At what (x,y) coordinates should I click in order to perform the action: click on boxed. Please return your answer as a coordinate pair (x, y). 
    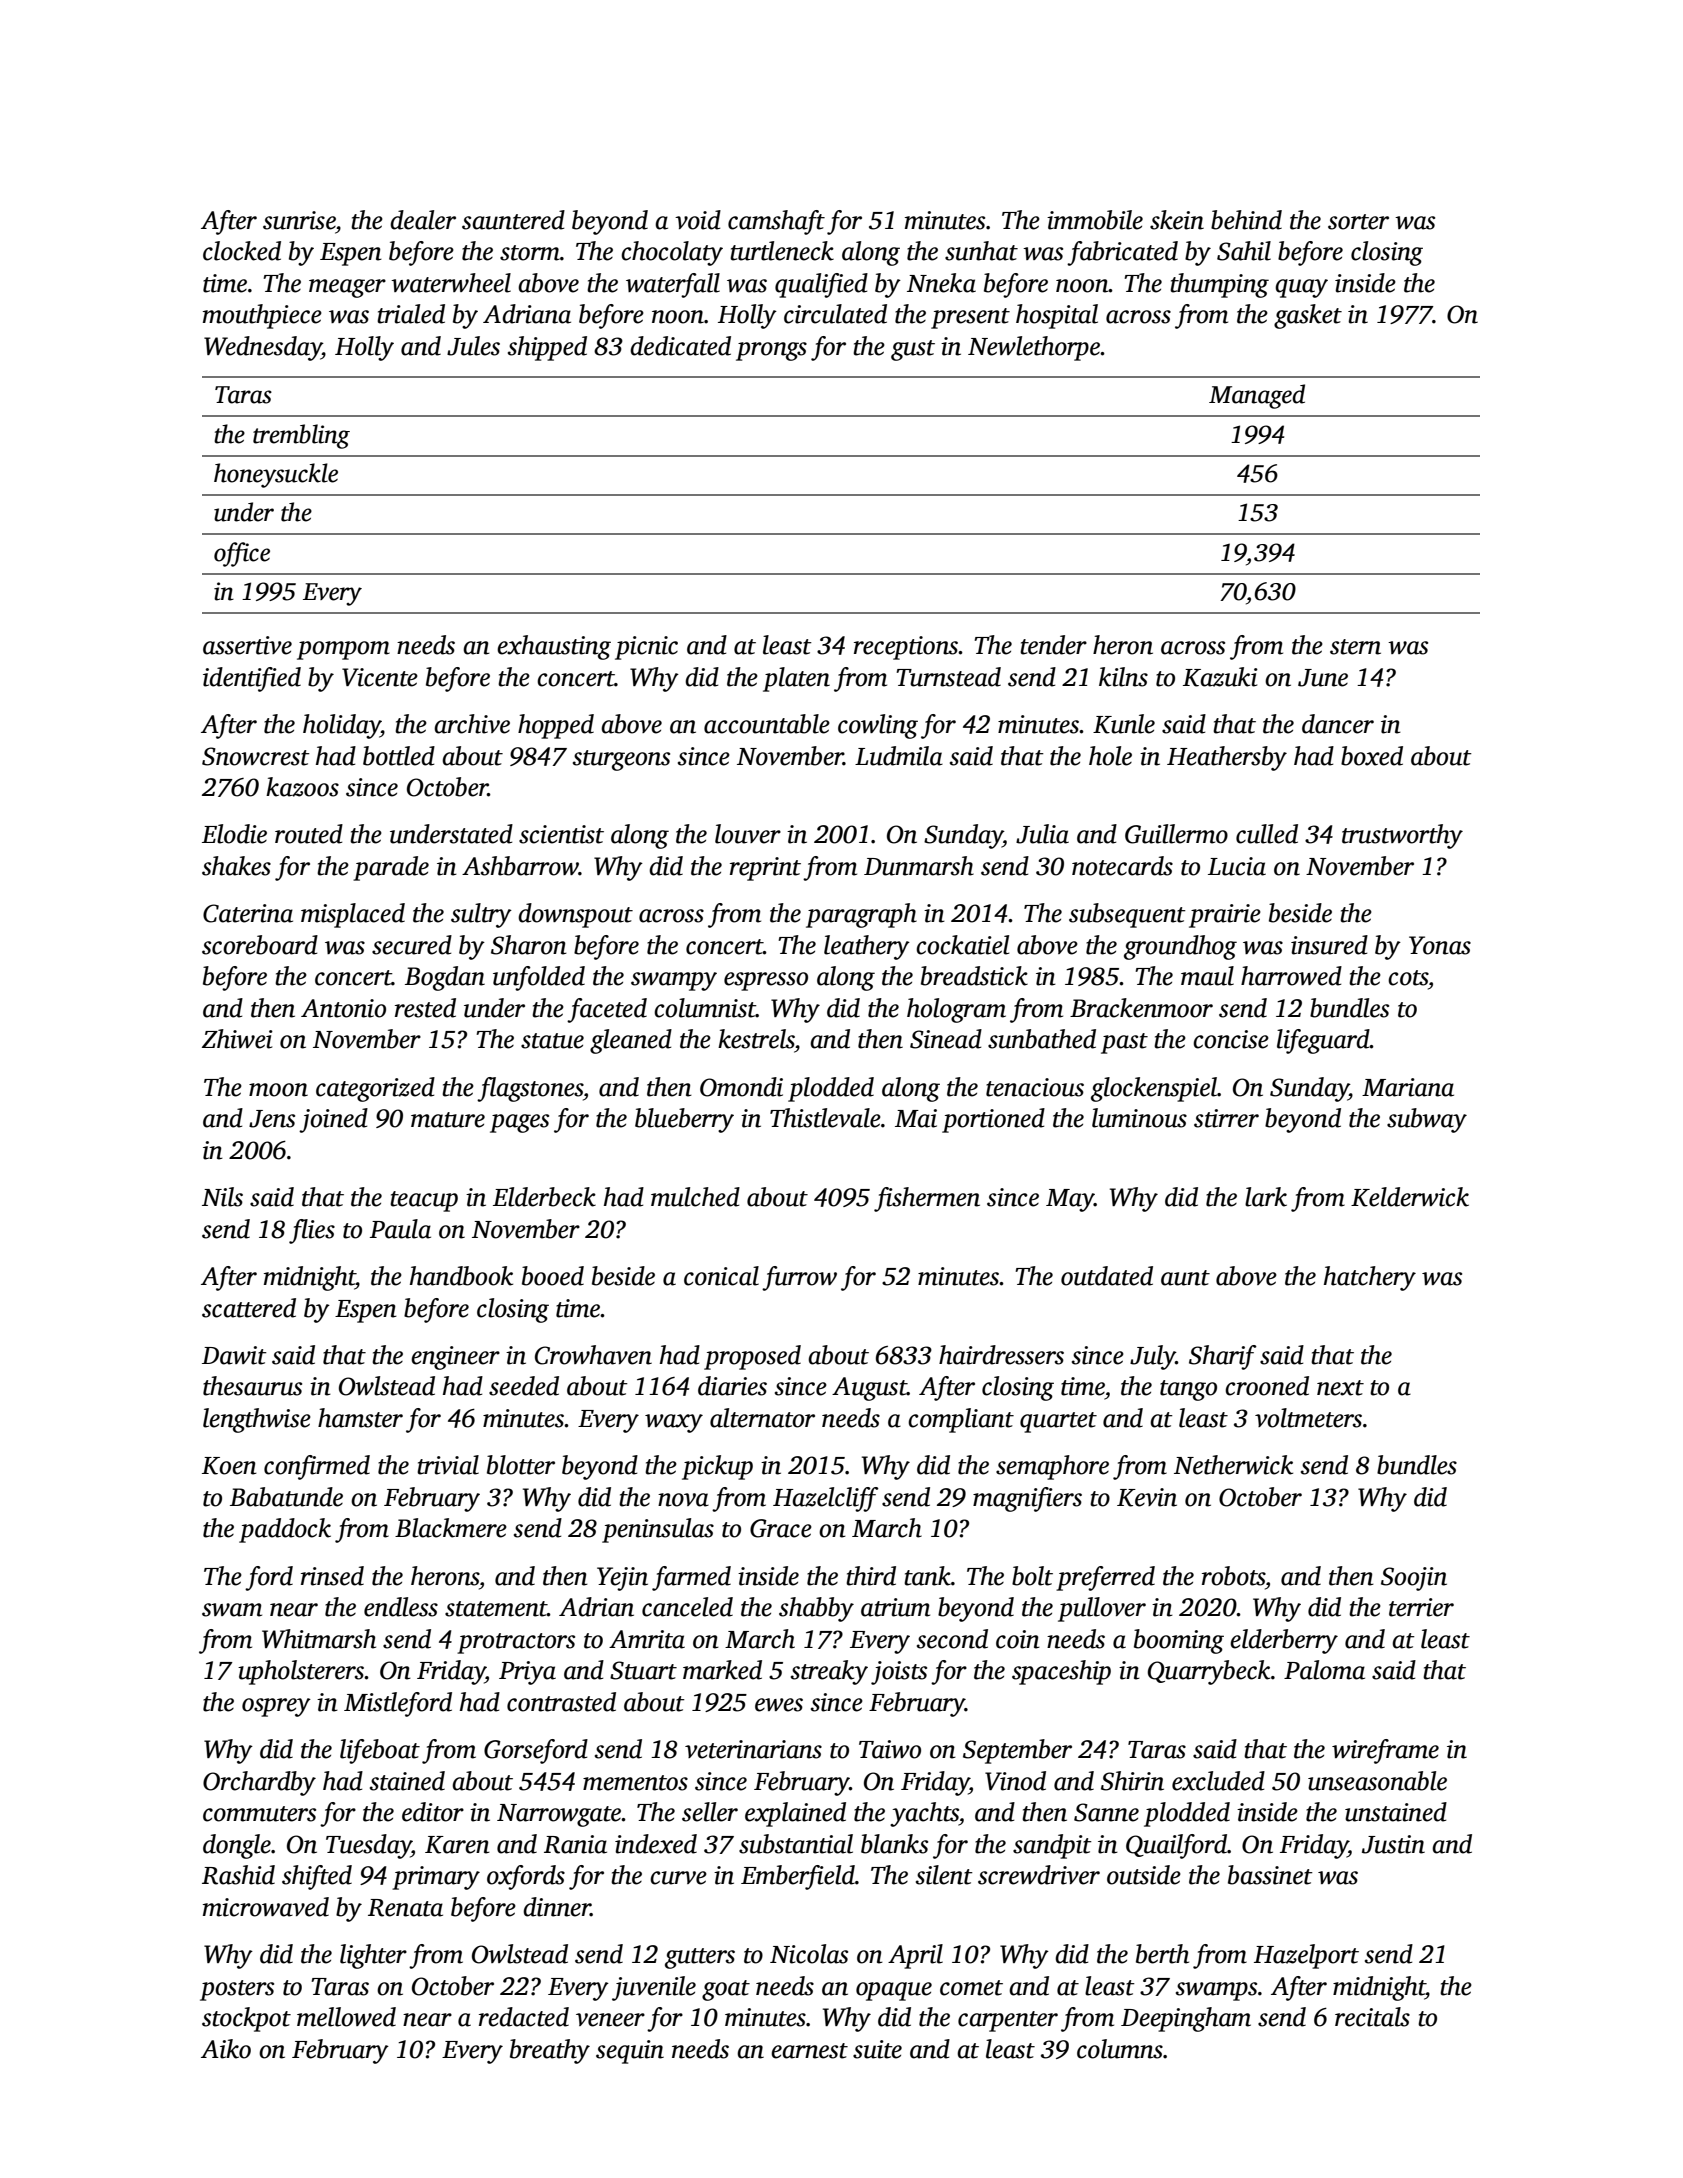
    Looking at the image, I should click on (1372, 756).
